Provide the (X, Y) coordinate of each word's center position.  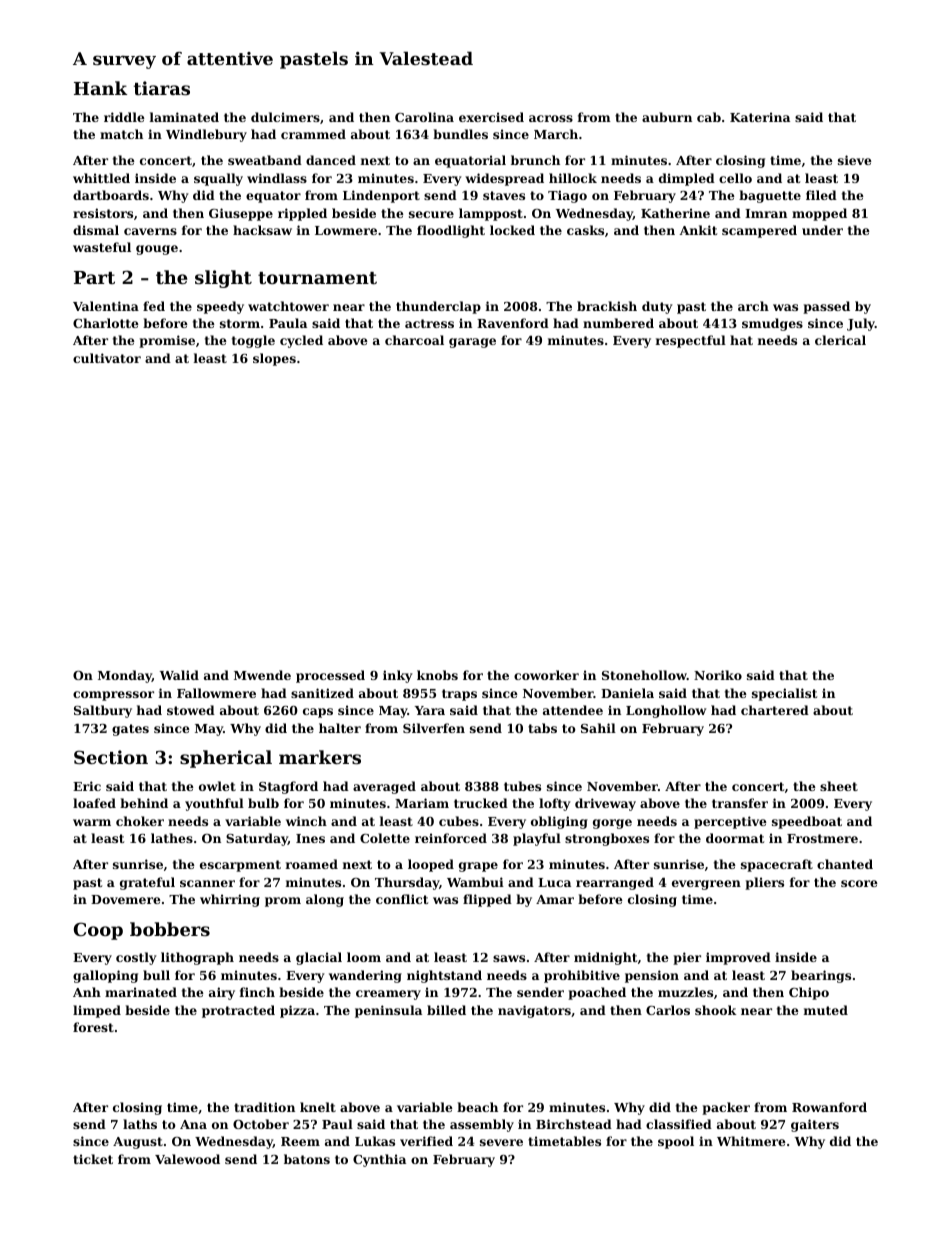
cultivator (107, 358)
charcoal (414, 340)
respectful (691, 341)
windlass (277, 178)
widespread (504, 179)
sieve (855, 160)
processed (330, 676)
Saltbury (103, 711)
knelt (318, 1107)
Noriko (718, 675)
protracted (238, 1011)
